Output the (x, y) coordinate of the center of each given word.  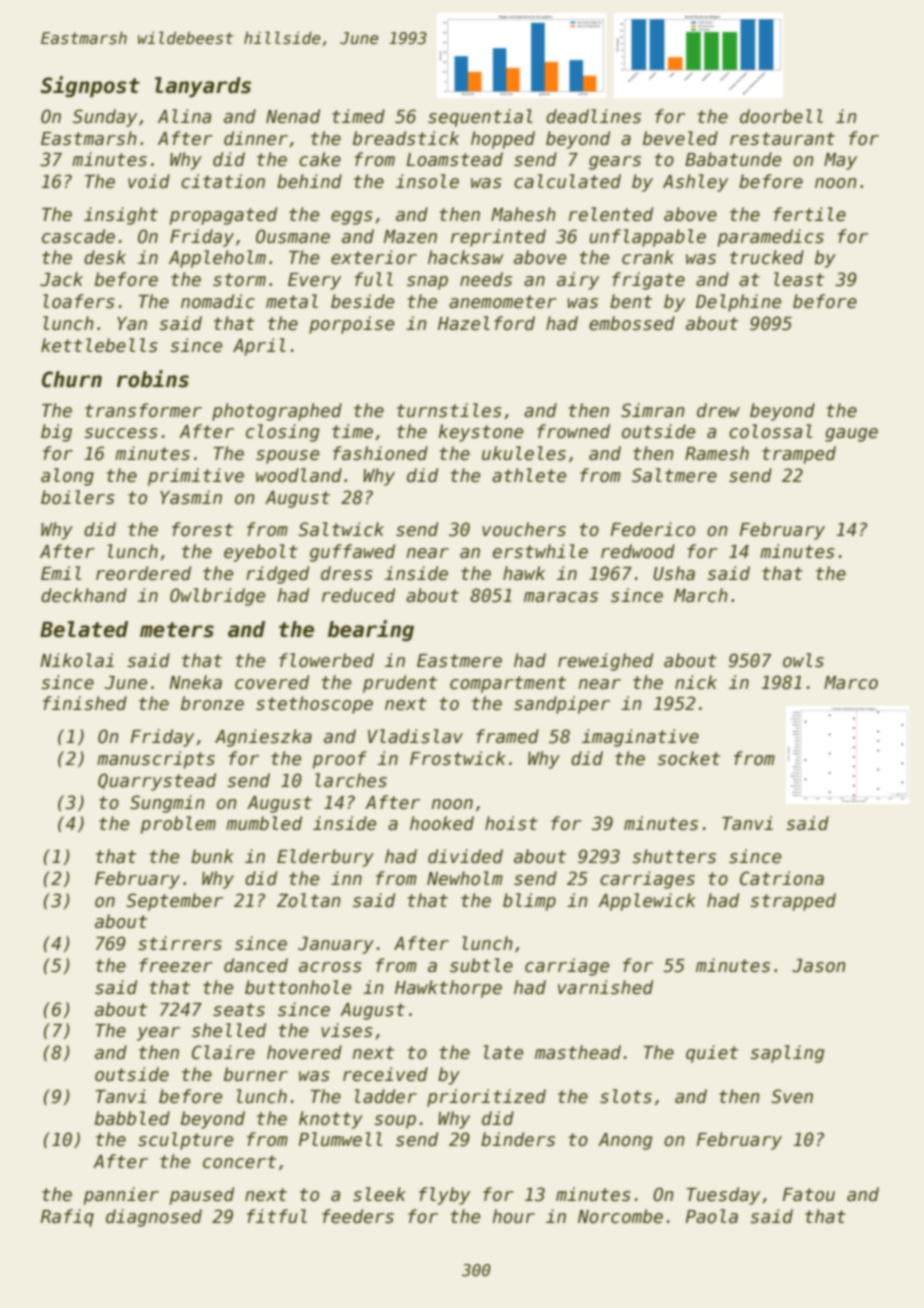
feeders (358, 1216)
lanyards (203, 87)
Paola (712, 1216)
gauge (851, 435)
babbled (132, 1118)
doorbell (781, 116)
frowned (573, 431)
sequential (480, 118)
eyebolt (261, 553)
